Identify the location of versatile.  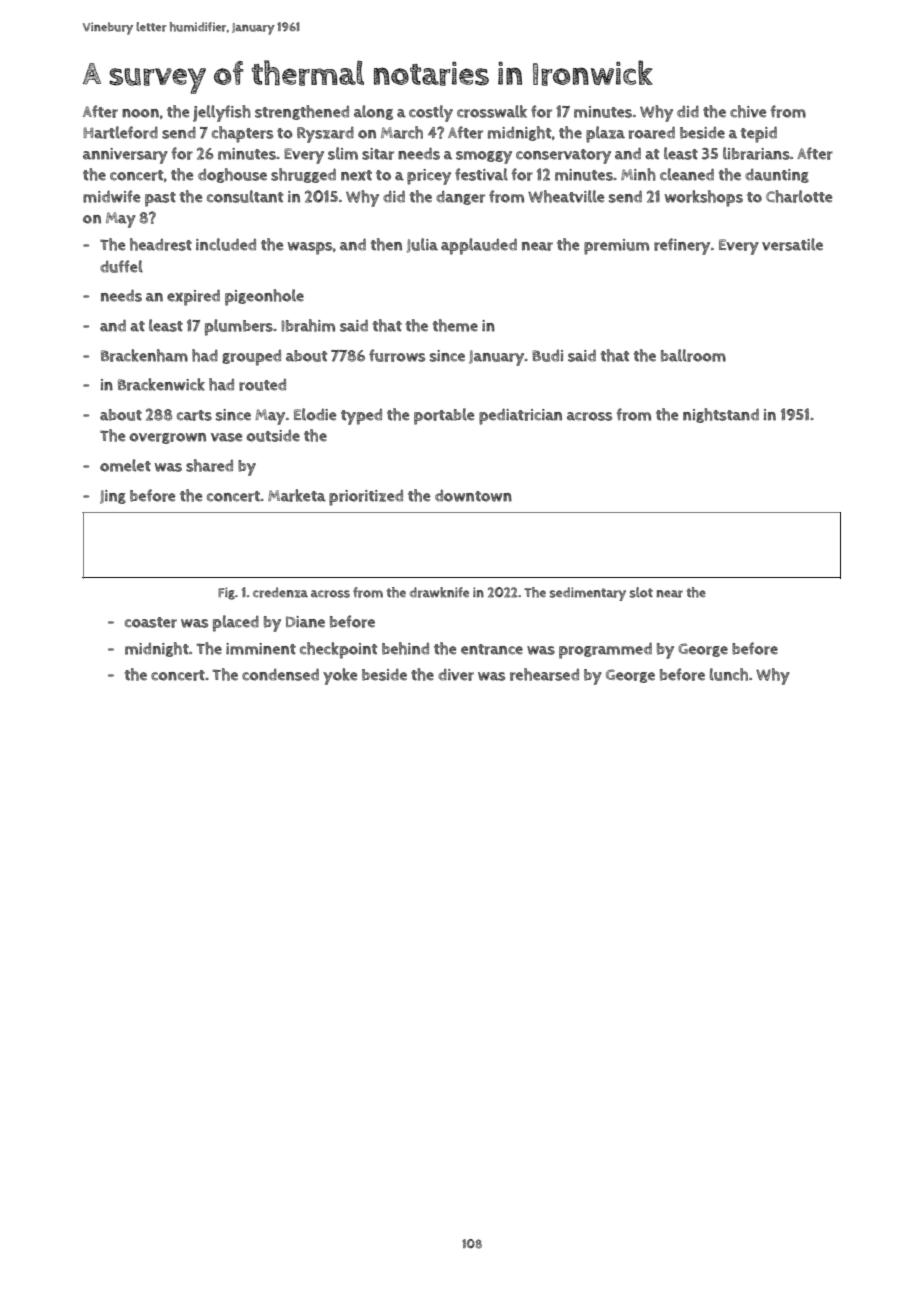
(792, 244).
